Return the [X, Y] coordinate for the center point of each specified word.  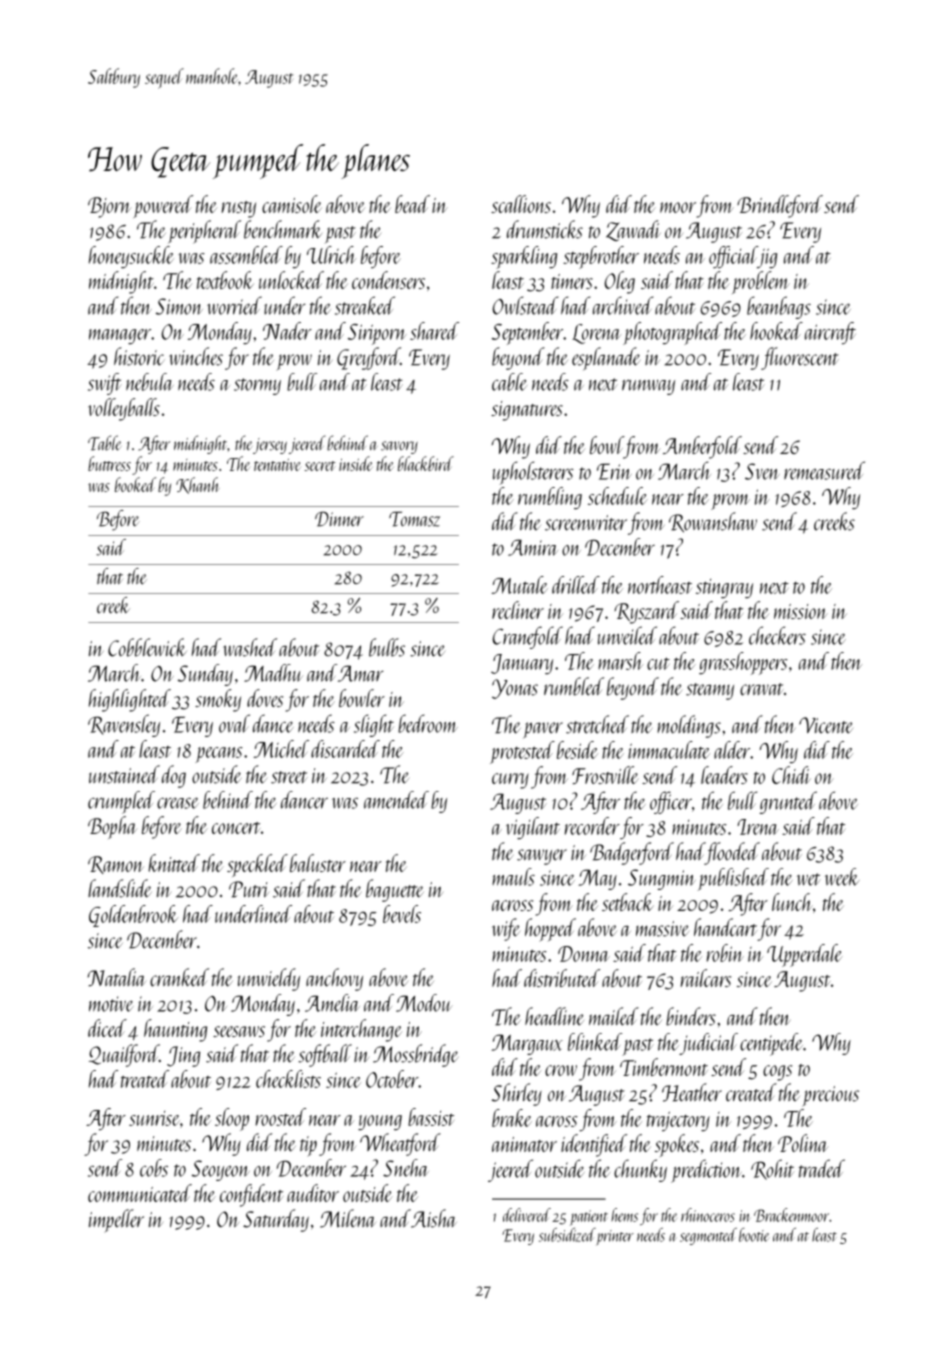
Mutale [519, 585]
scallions [521, 204]
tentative [277, 465]
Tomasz [414, 519]
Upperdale [804, 955]
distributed [562, 978]
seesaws [239, 1031]
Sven [762, 471]
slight [374, 725]
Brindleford [780, 206]
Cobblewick [147, 647]
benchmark [283, 229]
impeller [116, 1221]
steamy [710, 691]
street [289, 777]
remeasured [824, 470]
